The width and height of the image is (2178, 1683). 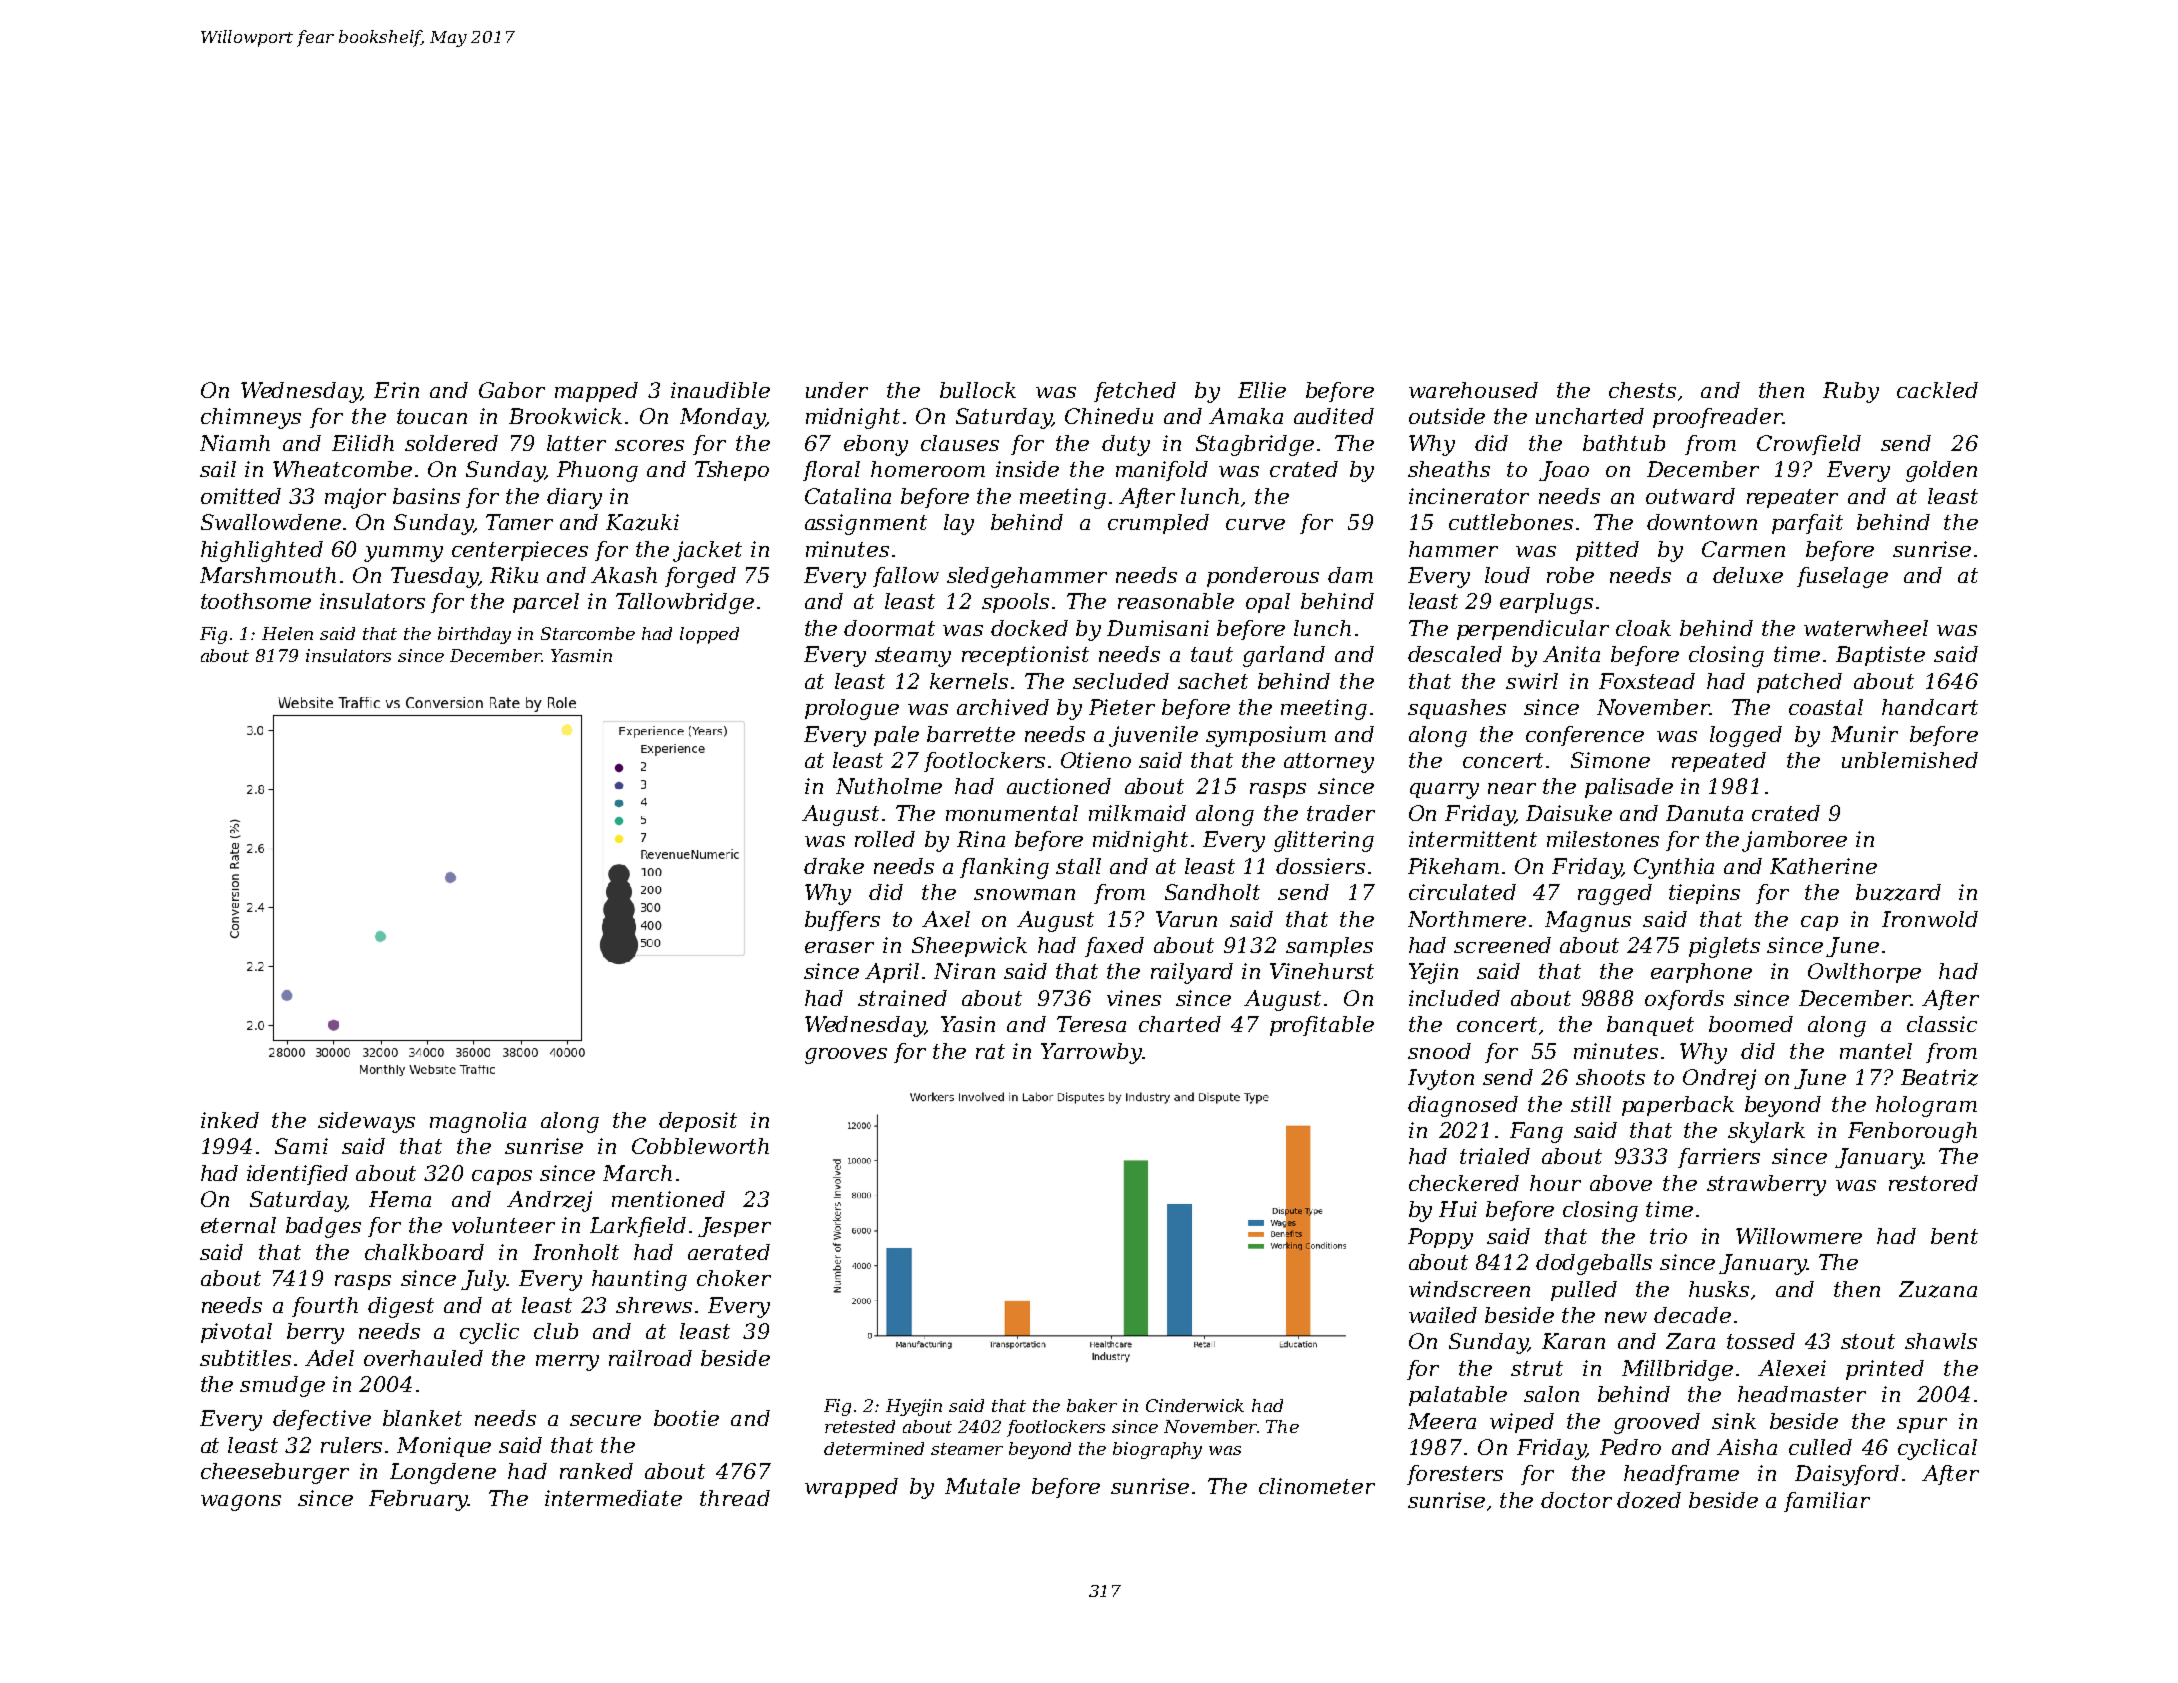 I want to click on cackled, so click(x=1937, y=390).
